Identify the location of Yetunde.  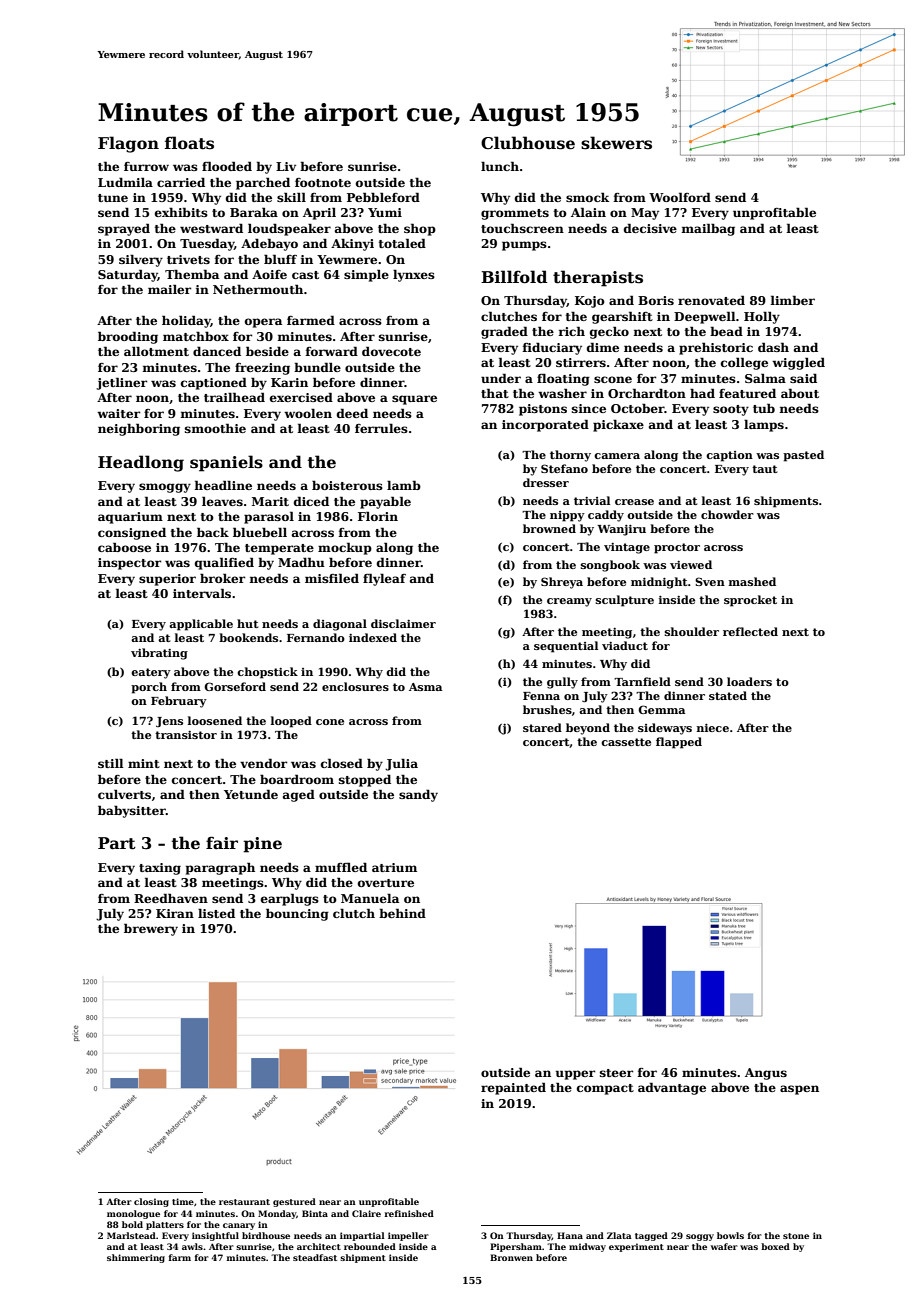
(251, 794).
